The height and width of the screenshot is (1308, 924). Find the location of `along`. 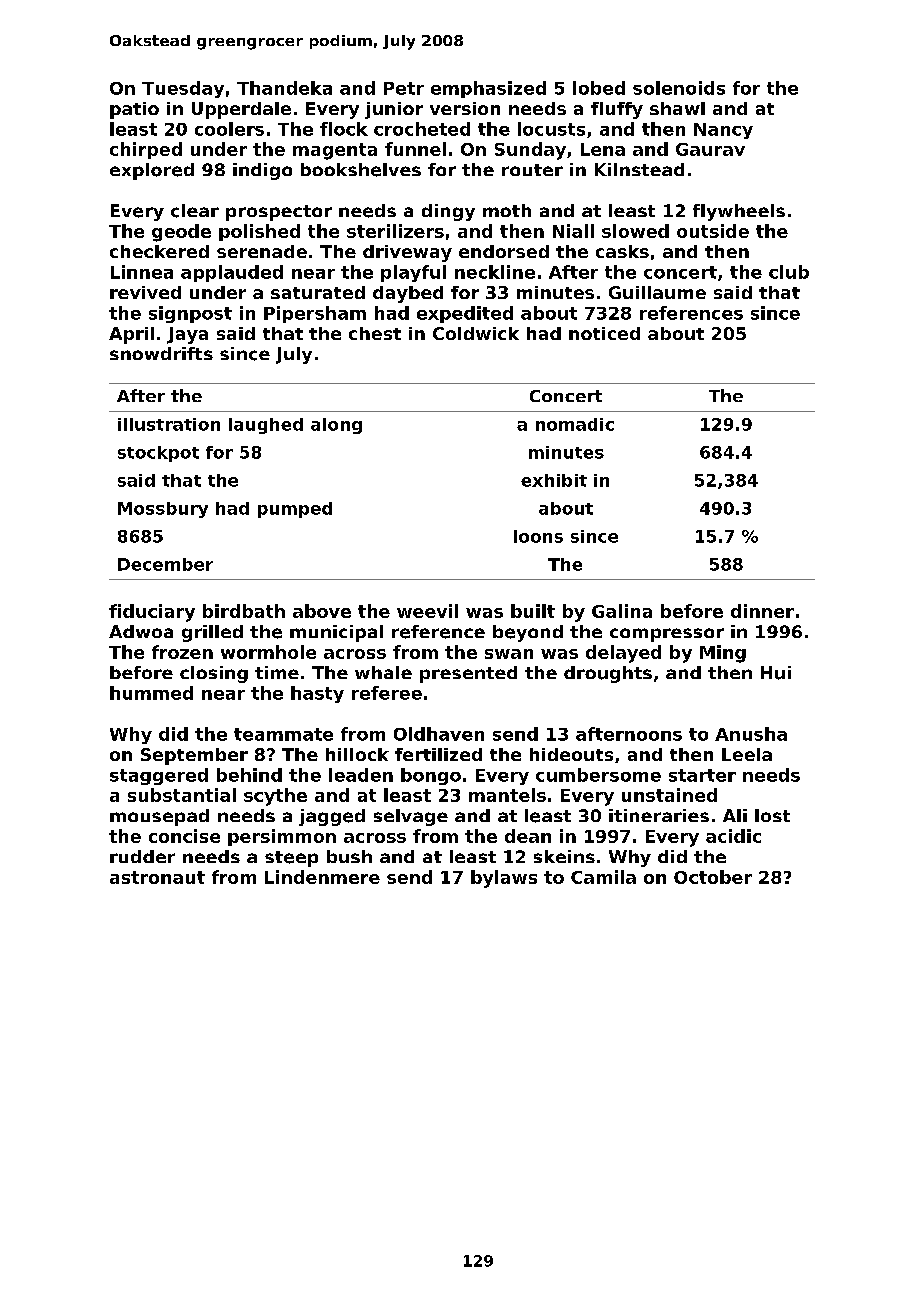

along is located at coordinates (336, 426).
